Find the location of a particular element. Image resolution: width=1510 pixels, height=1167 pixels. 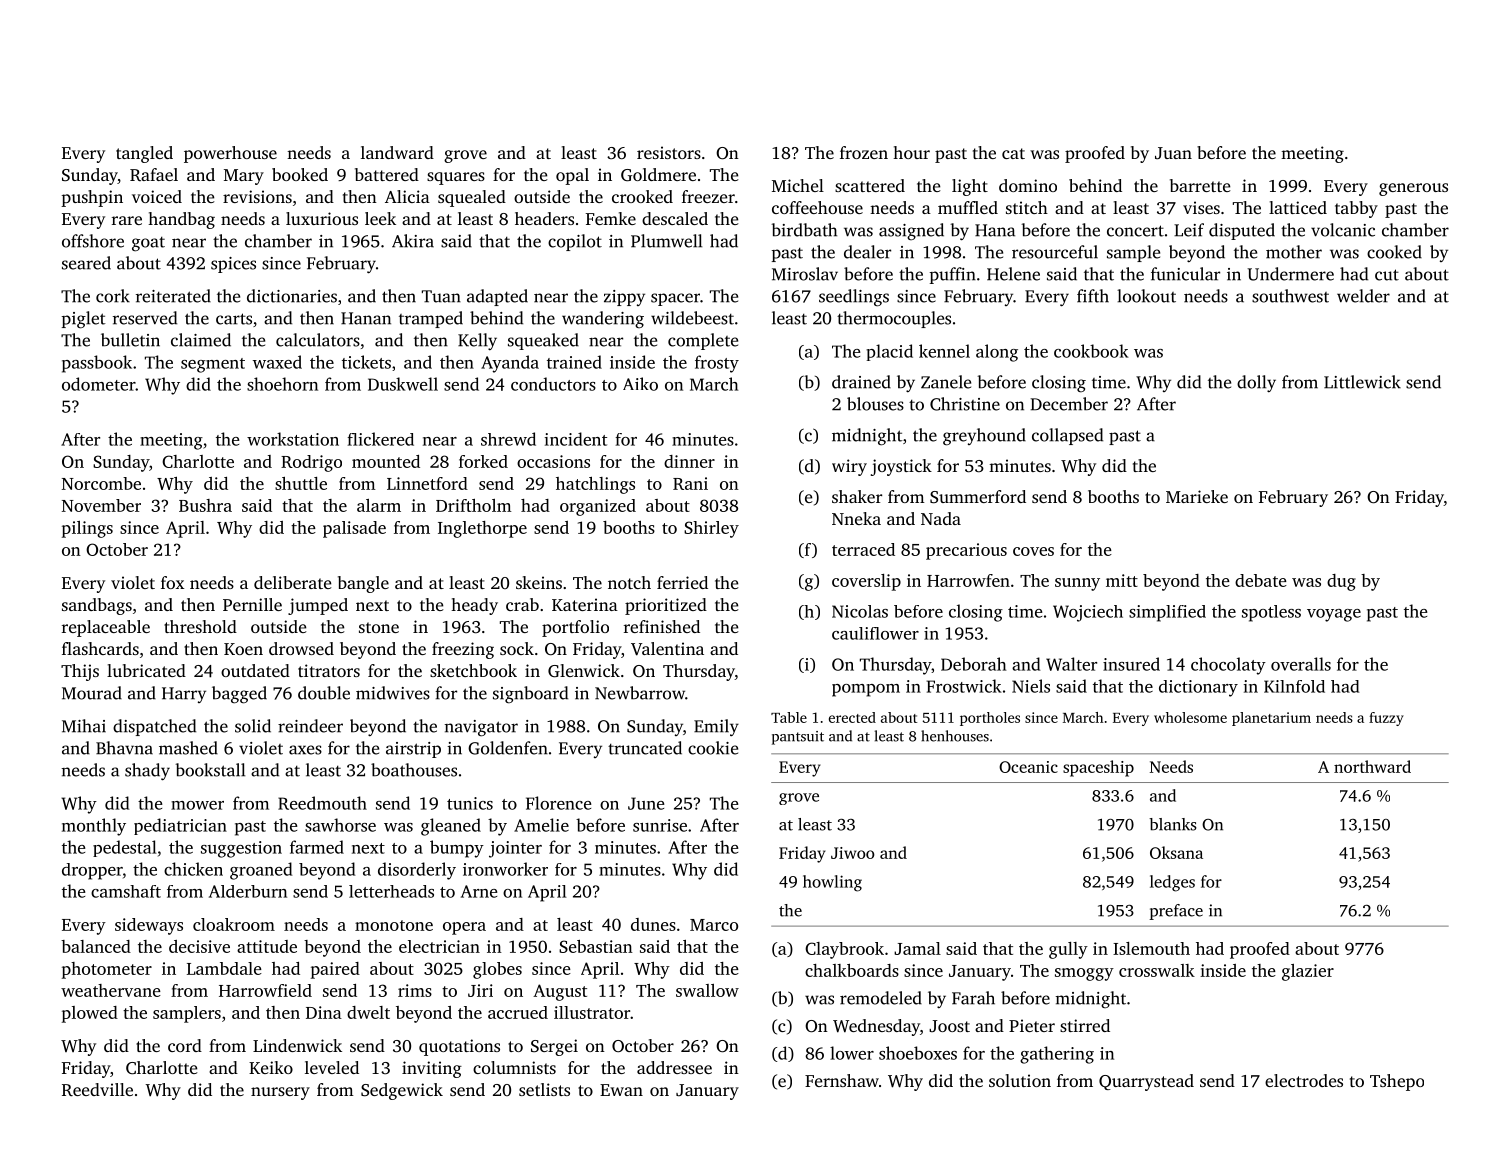

handbag is located at coordinates (181, 220).
